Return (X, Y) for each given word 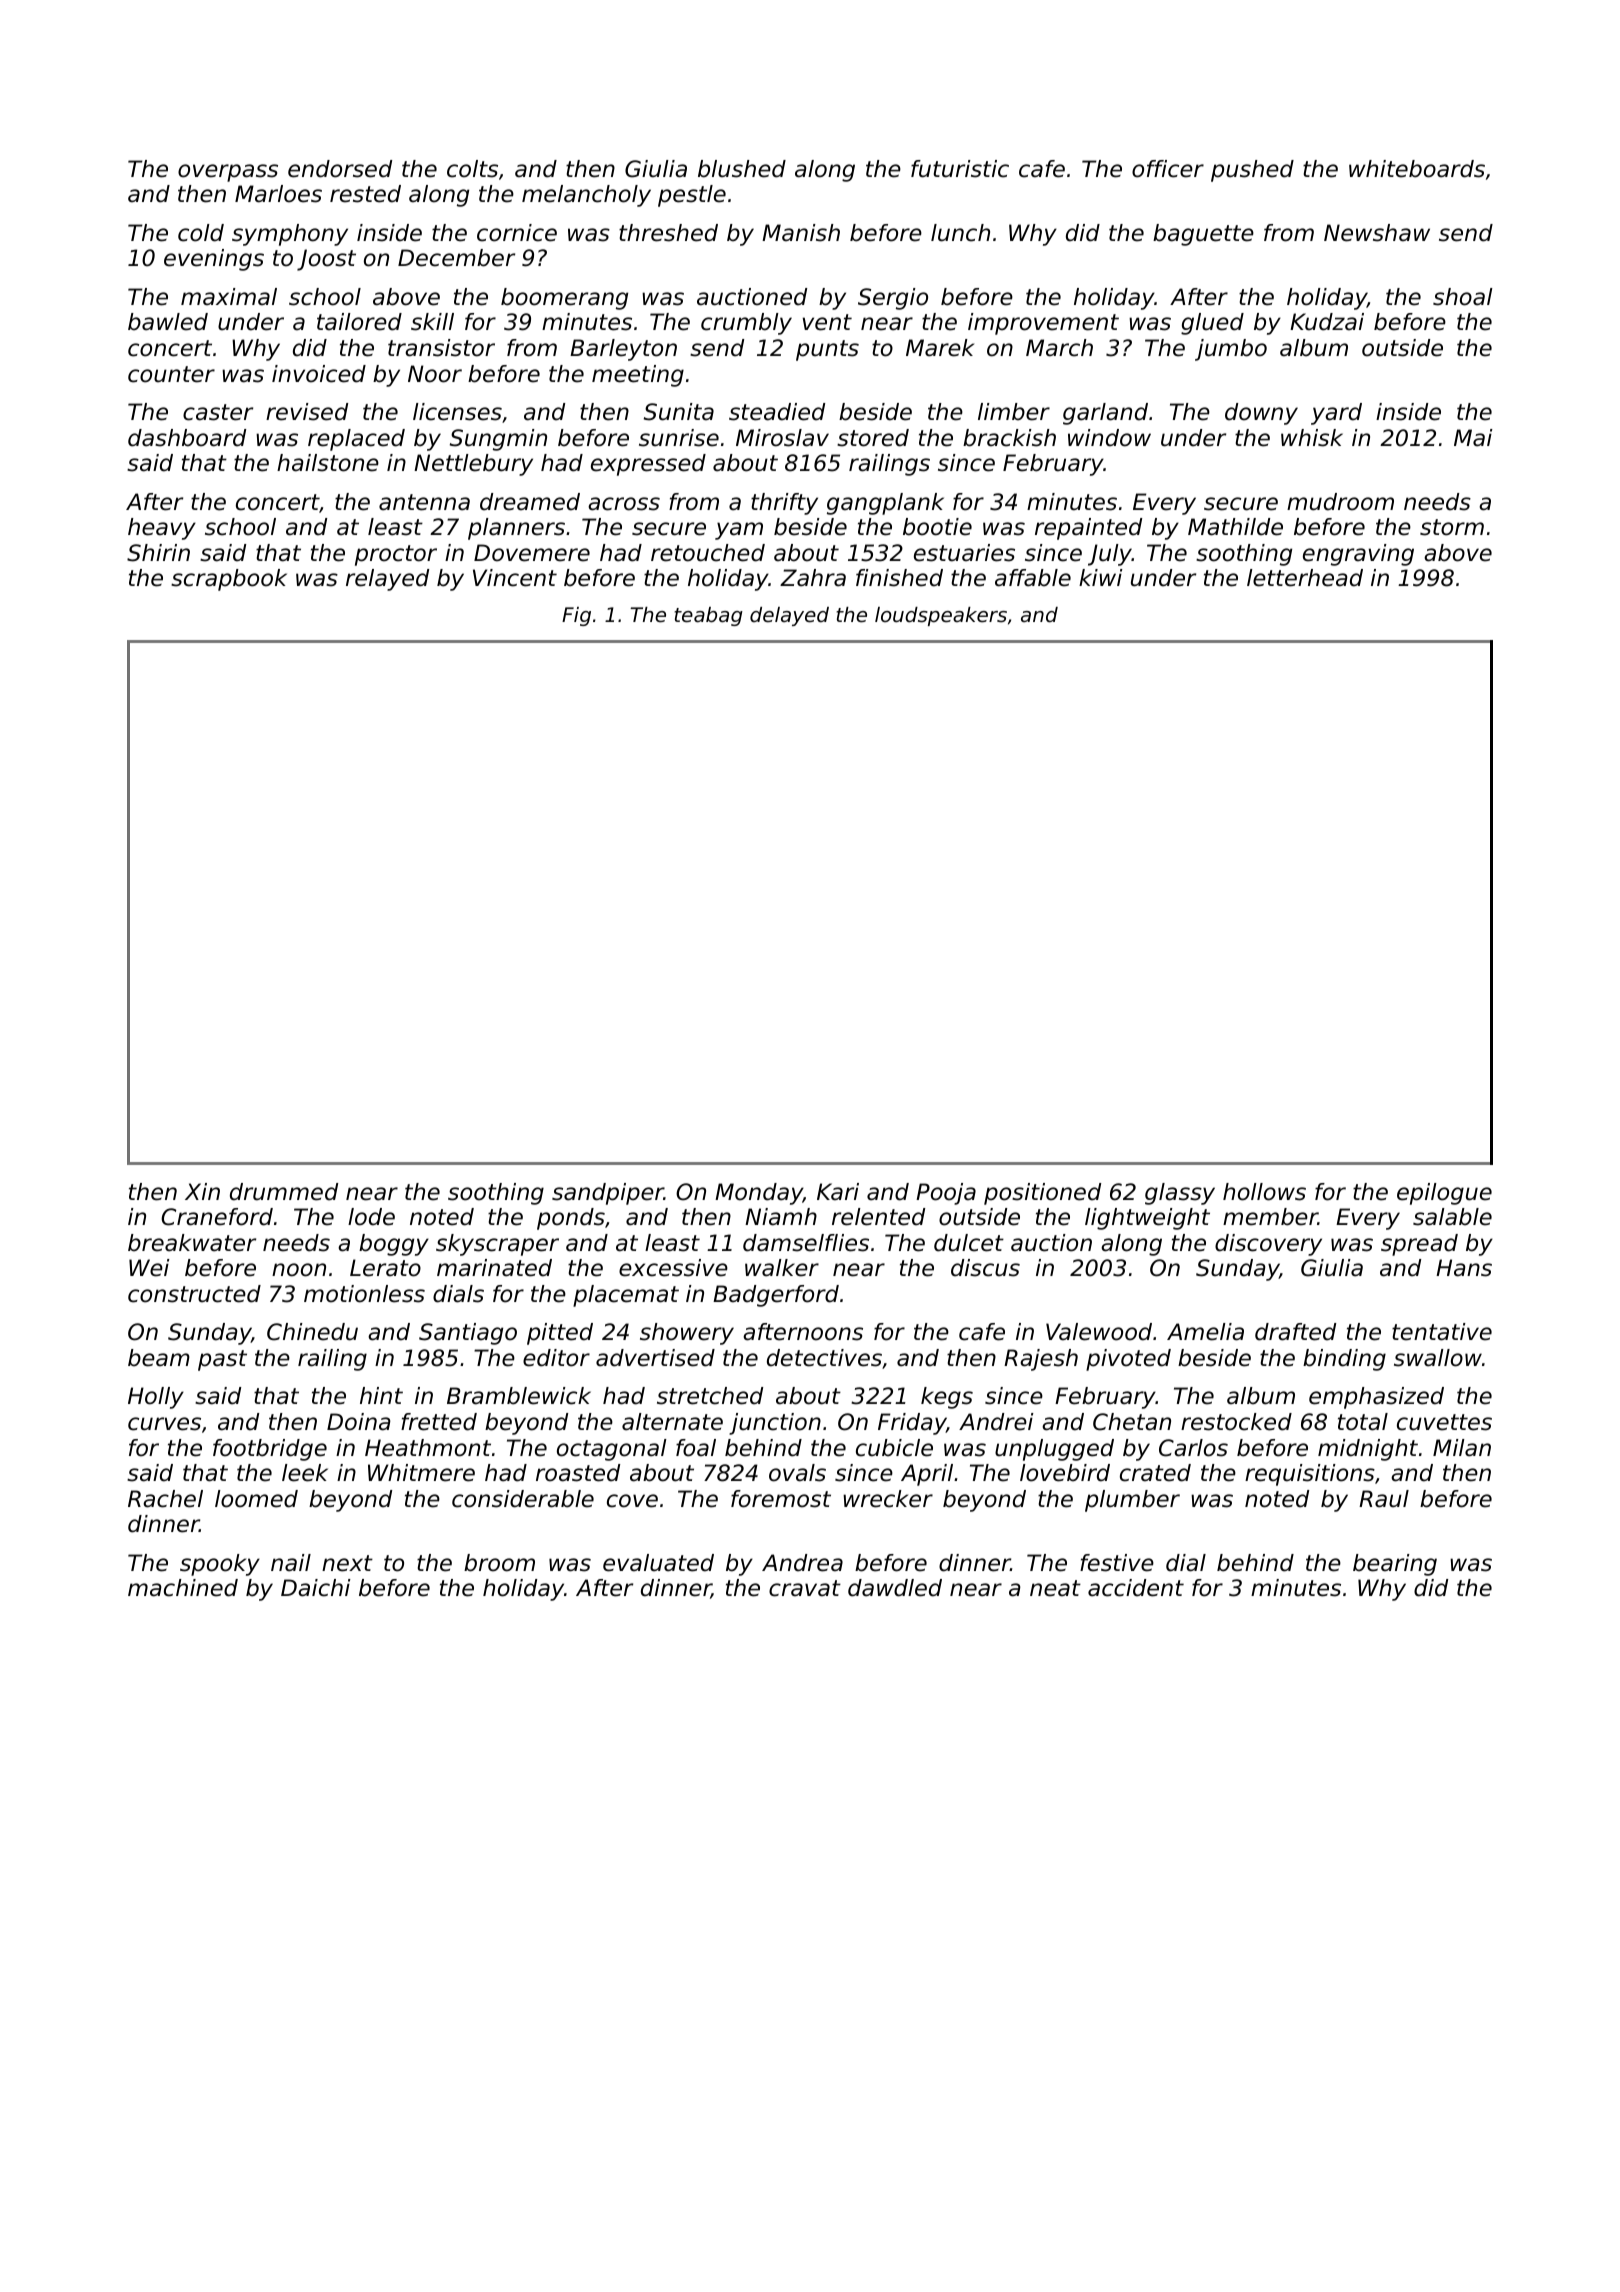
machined (183, 1588)
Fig (576, 616)
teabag (708, 616)
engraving (1358, 555)
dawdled (895, 1588)
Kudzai (1327, 322)
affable (1033, 578)
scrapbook (229, 580)
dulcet (969, 1243)
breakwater (192, 1243)
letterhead (1305, 578)
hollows (1264, 1192)
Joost (326, 260)
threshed (668, 233)
